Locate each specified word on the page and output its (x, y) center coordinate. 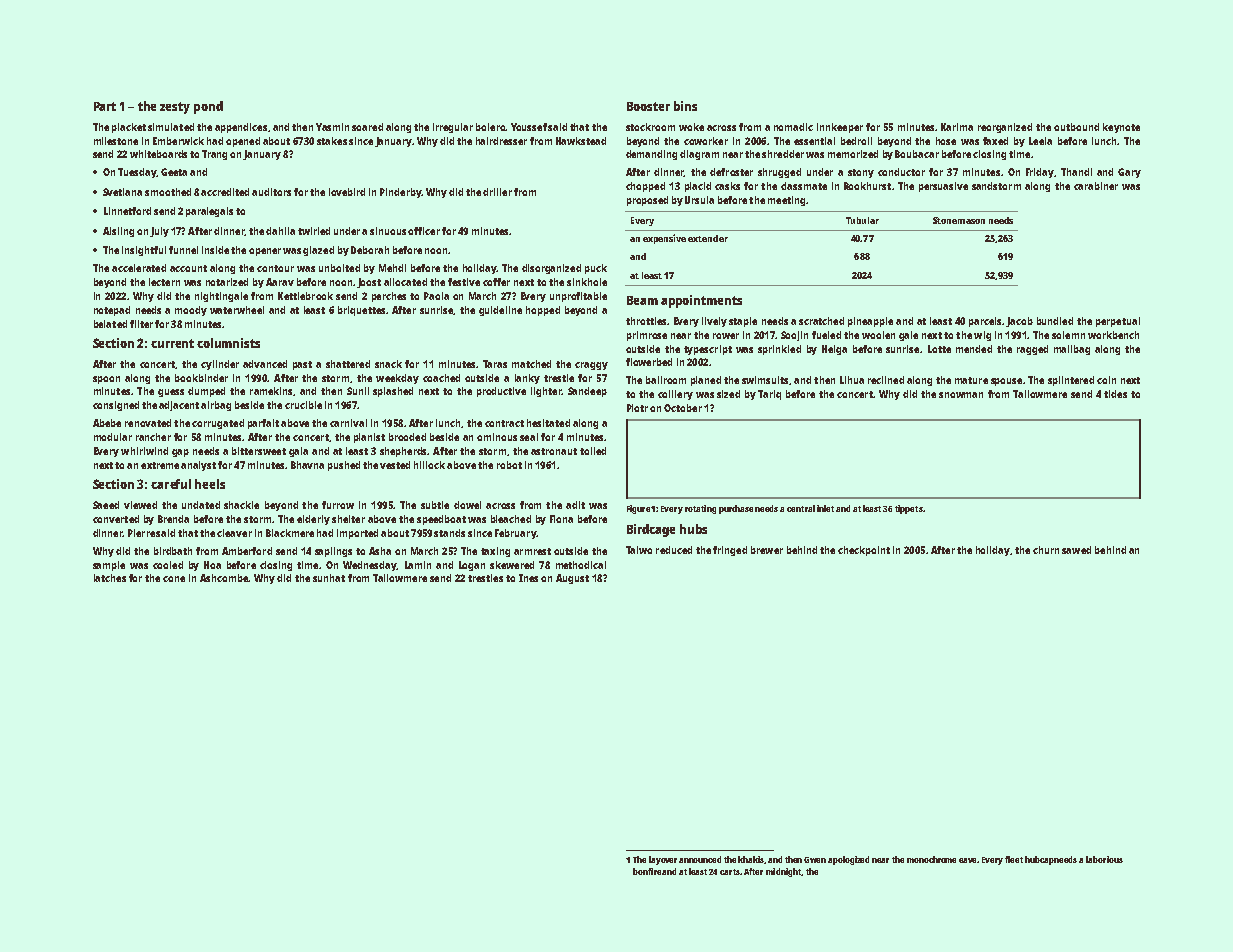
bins (685, 106)
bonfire (647, 871)
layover (663, 860)
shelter (348, 519)
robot (509, 465)
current (172, 343)
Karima (957, 127)
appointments (701, 301)
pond (208, 107)
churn (1046, 550)
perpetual (1118, 322)
